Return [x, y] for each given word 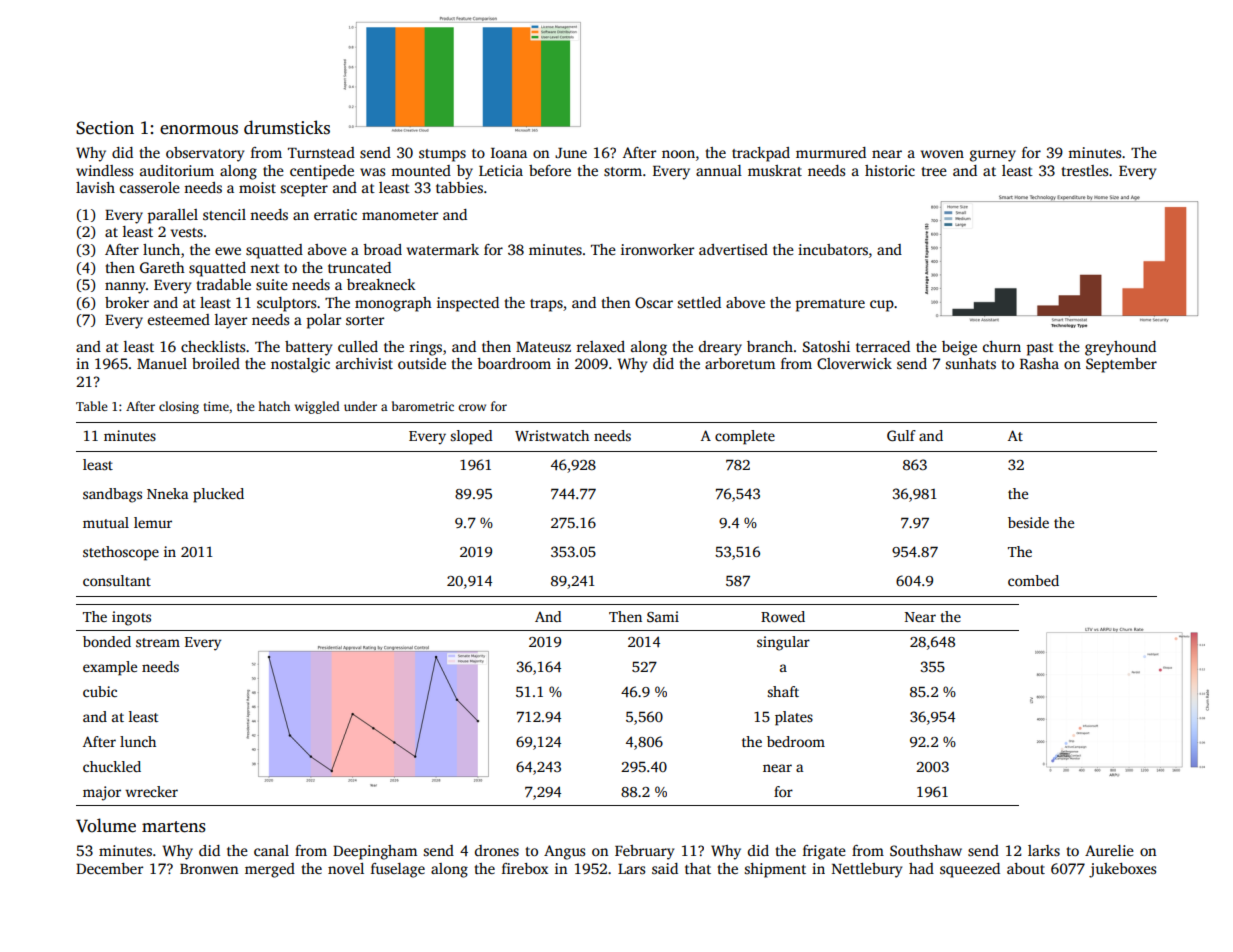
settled [699, 302]
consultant [117, 580]
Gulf [901, 435]
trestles [1085, 170]
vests [187, 232]
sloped [472, 437]
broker [127, 302]
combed [1033, 580]
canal [271, 850]
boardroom [514, 363]
